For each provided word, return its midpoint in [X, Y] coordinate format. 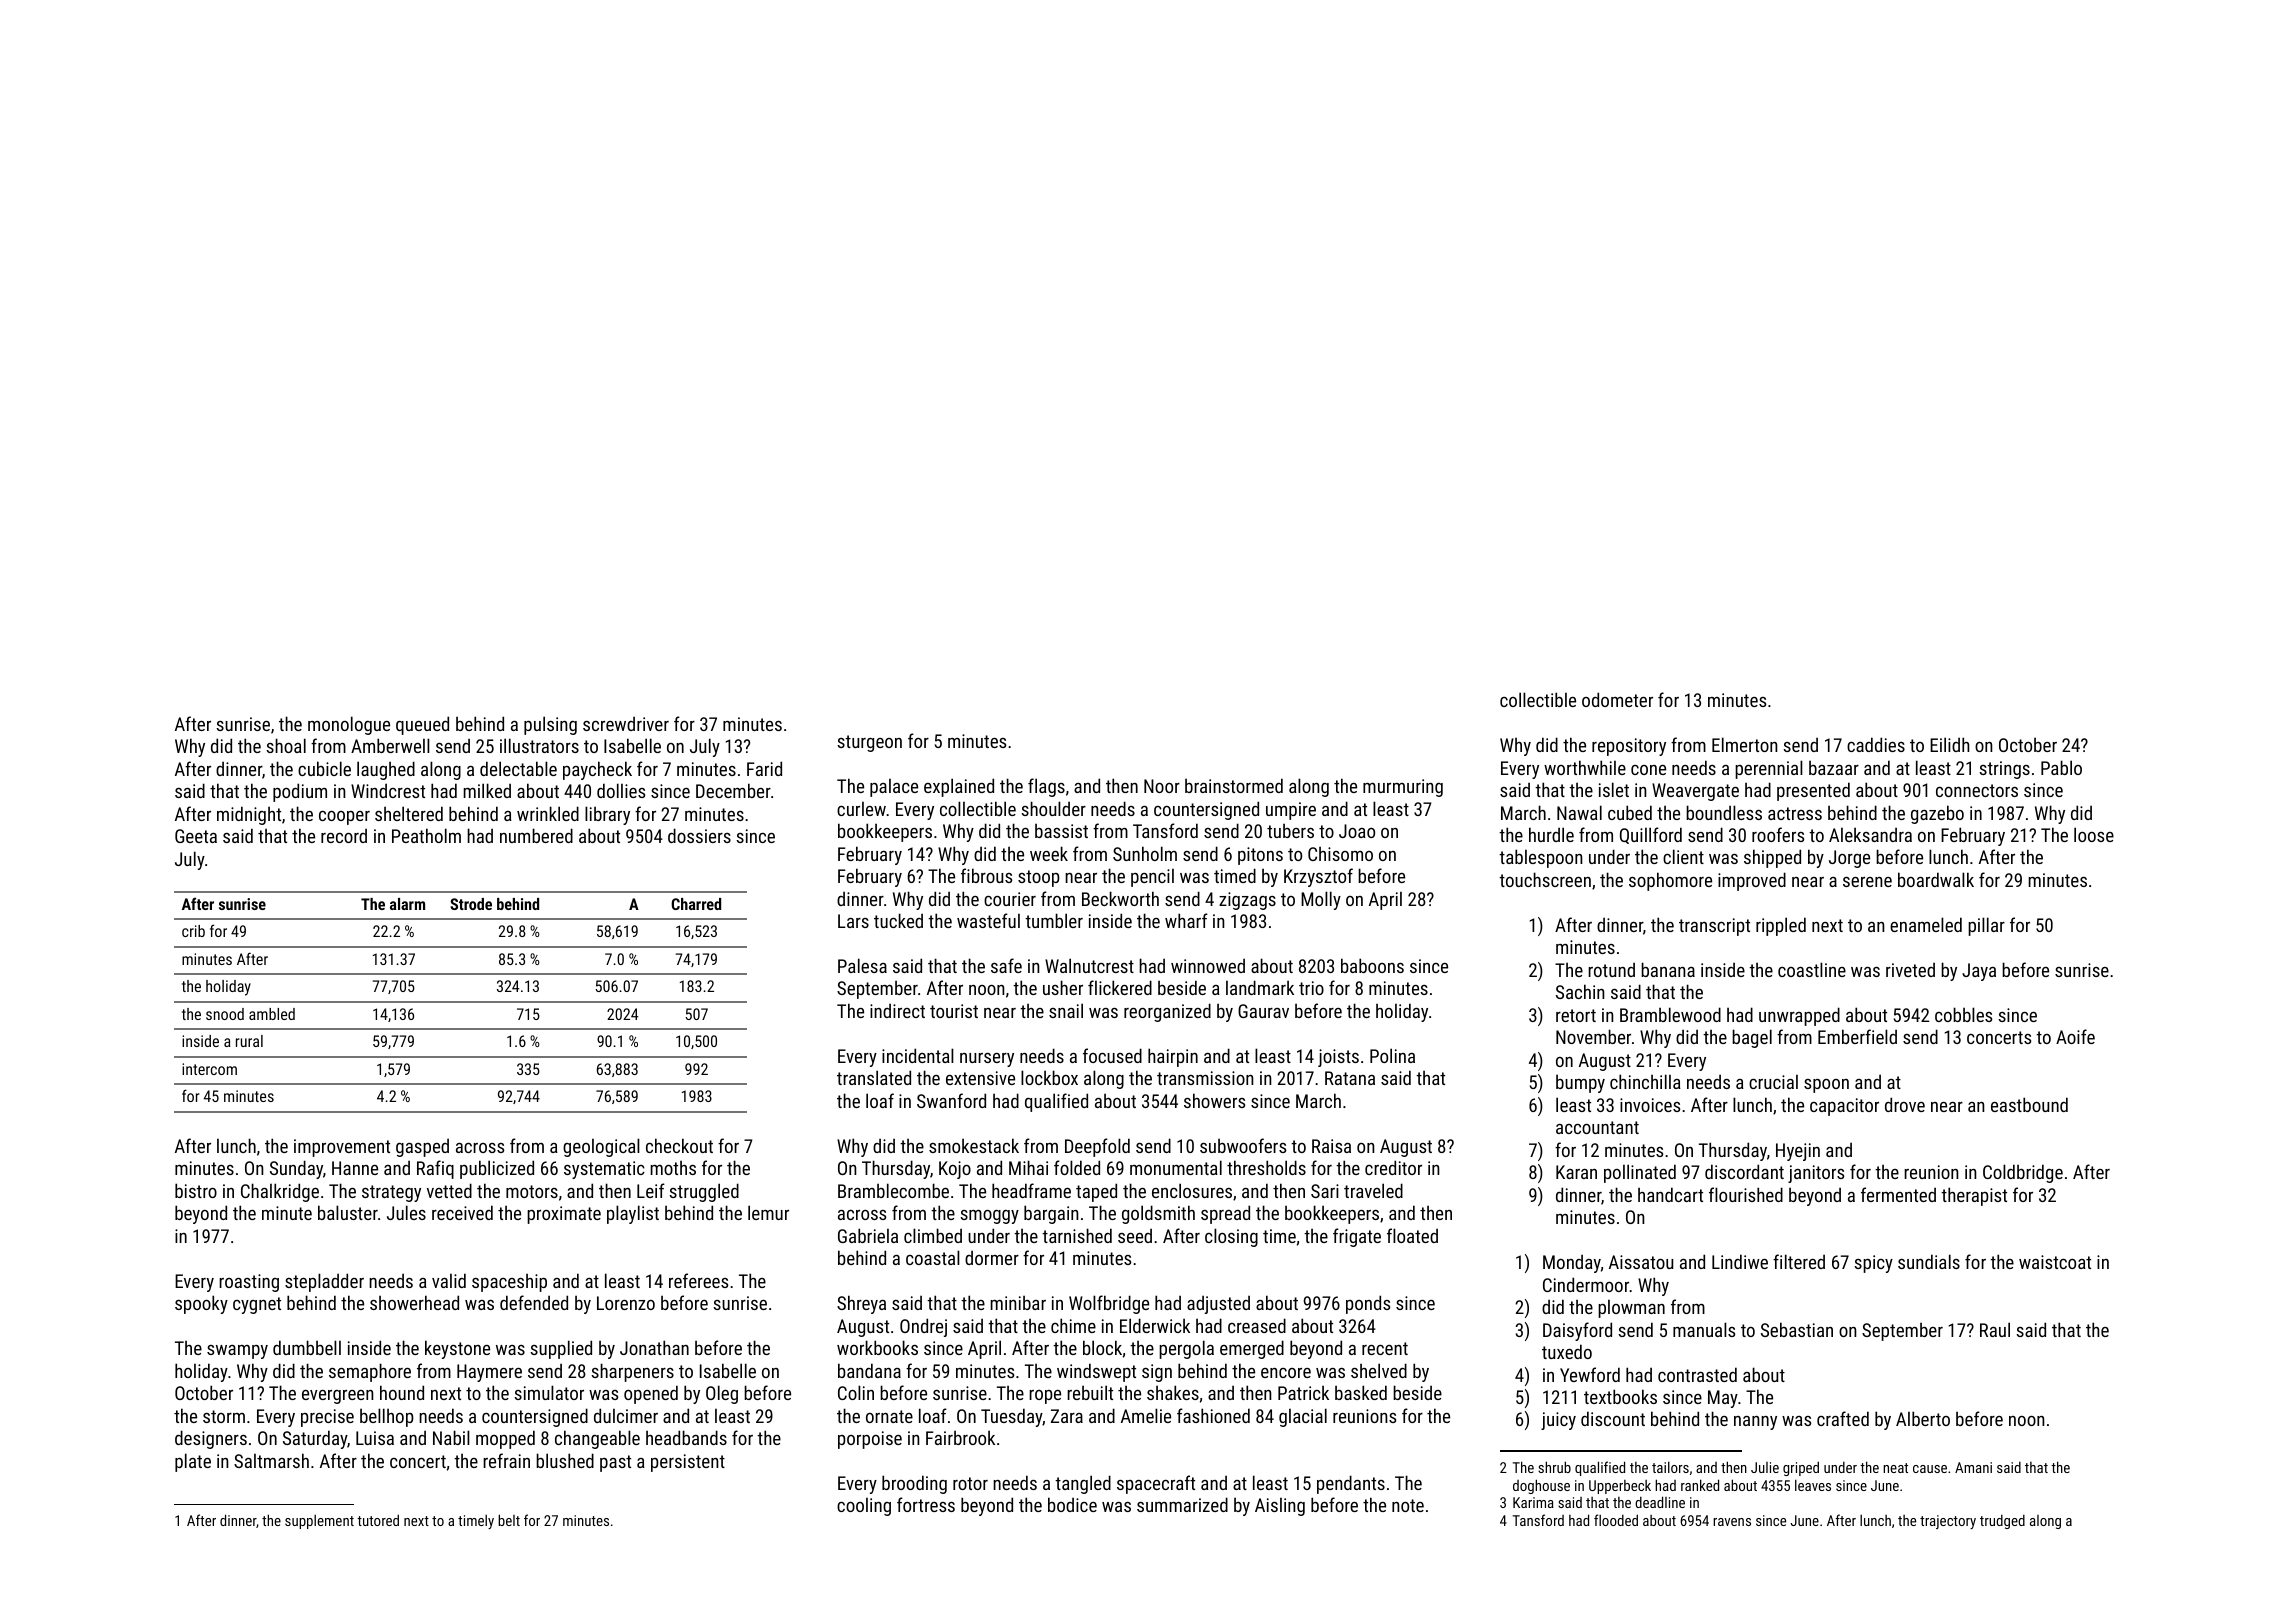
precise [327, 1418]
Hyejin [1798, 1152]
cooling [864, 1506]
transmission [1205, 1078]
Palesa [862, 965]
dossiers [699, 835]
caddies [1876, 744]
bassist [1061, 830]
